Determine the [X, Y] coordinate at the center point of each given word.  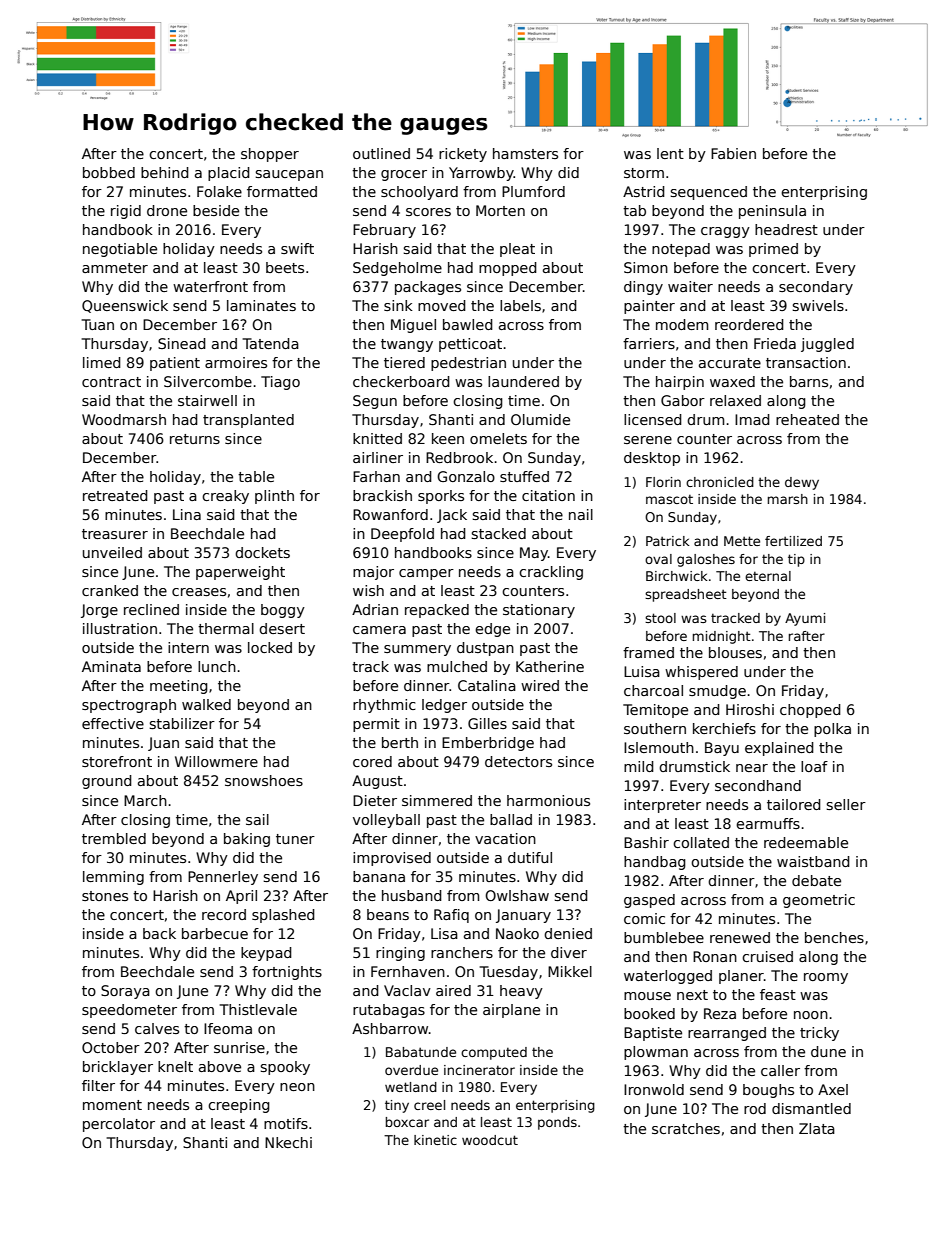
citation [548, 495]
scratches [686, 1128]
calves [157, 1028]
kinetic [435, 1140]
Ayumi [805, 619]
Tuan [97, 324]
